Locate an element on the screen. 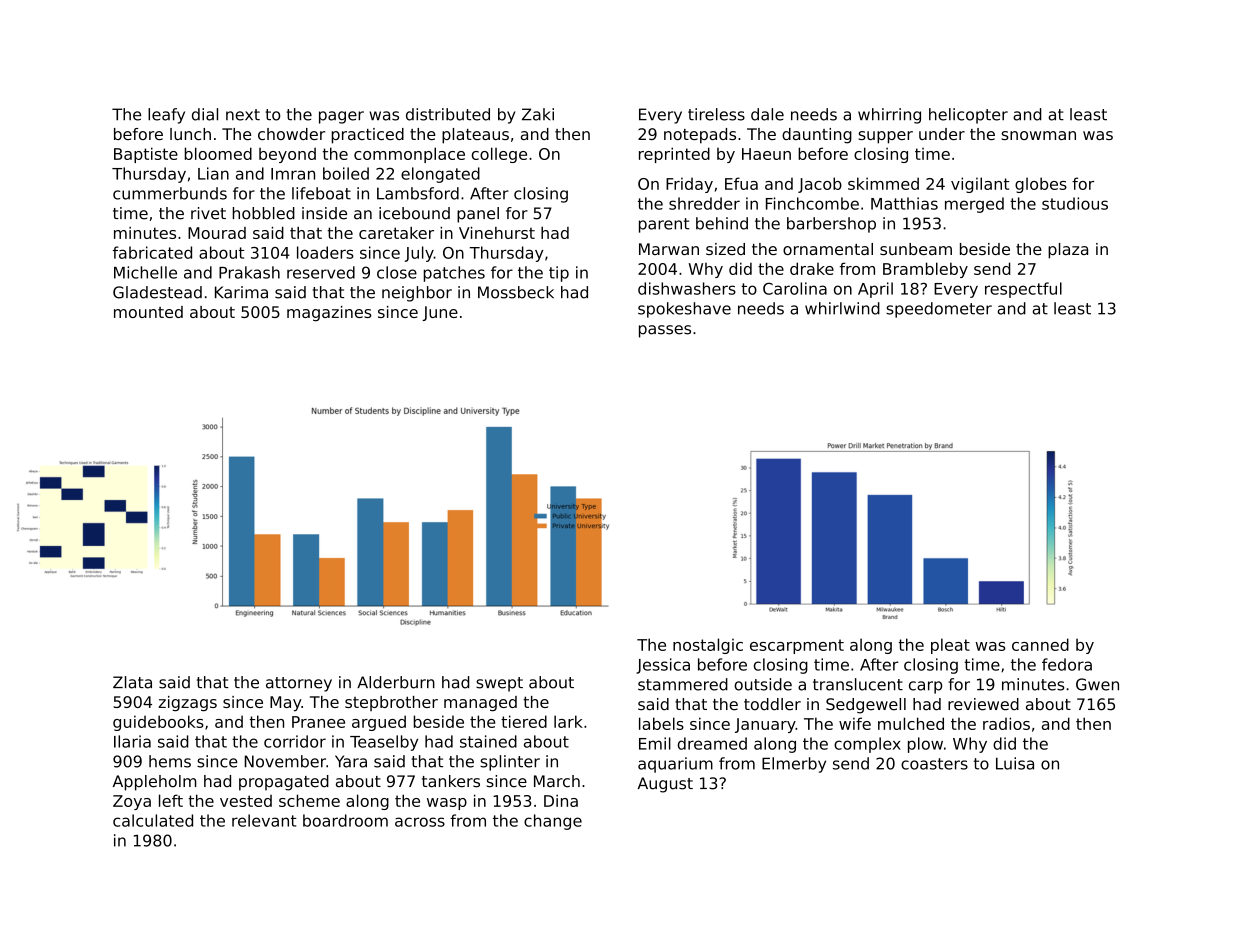 The width and height of the screenshot is (1233, 952). nostalgic is located at coordinates (708, 646).
